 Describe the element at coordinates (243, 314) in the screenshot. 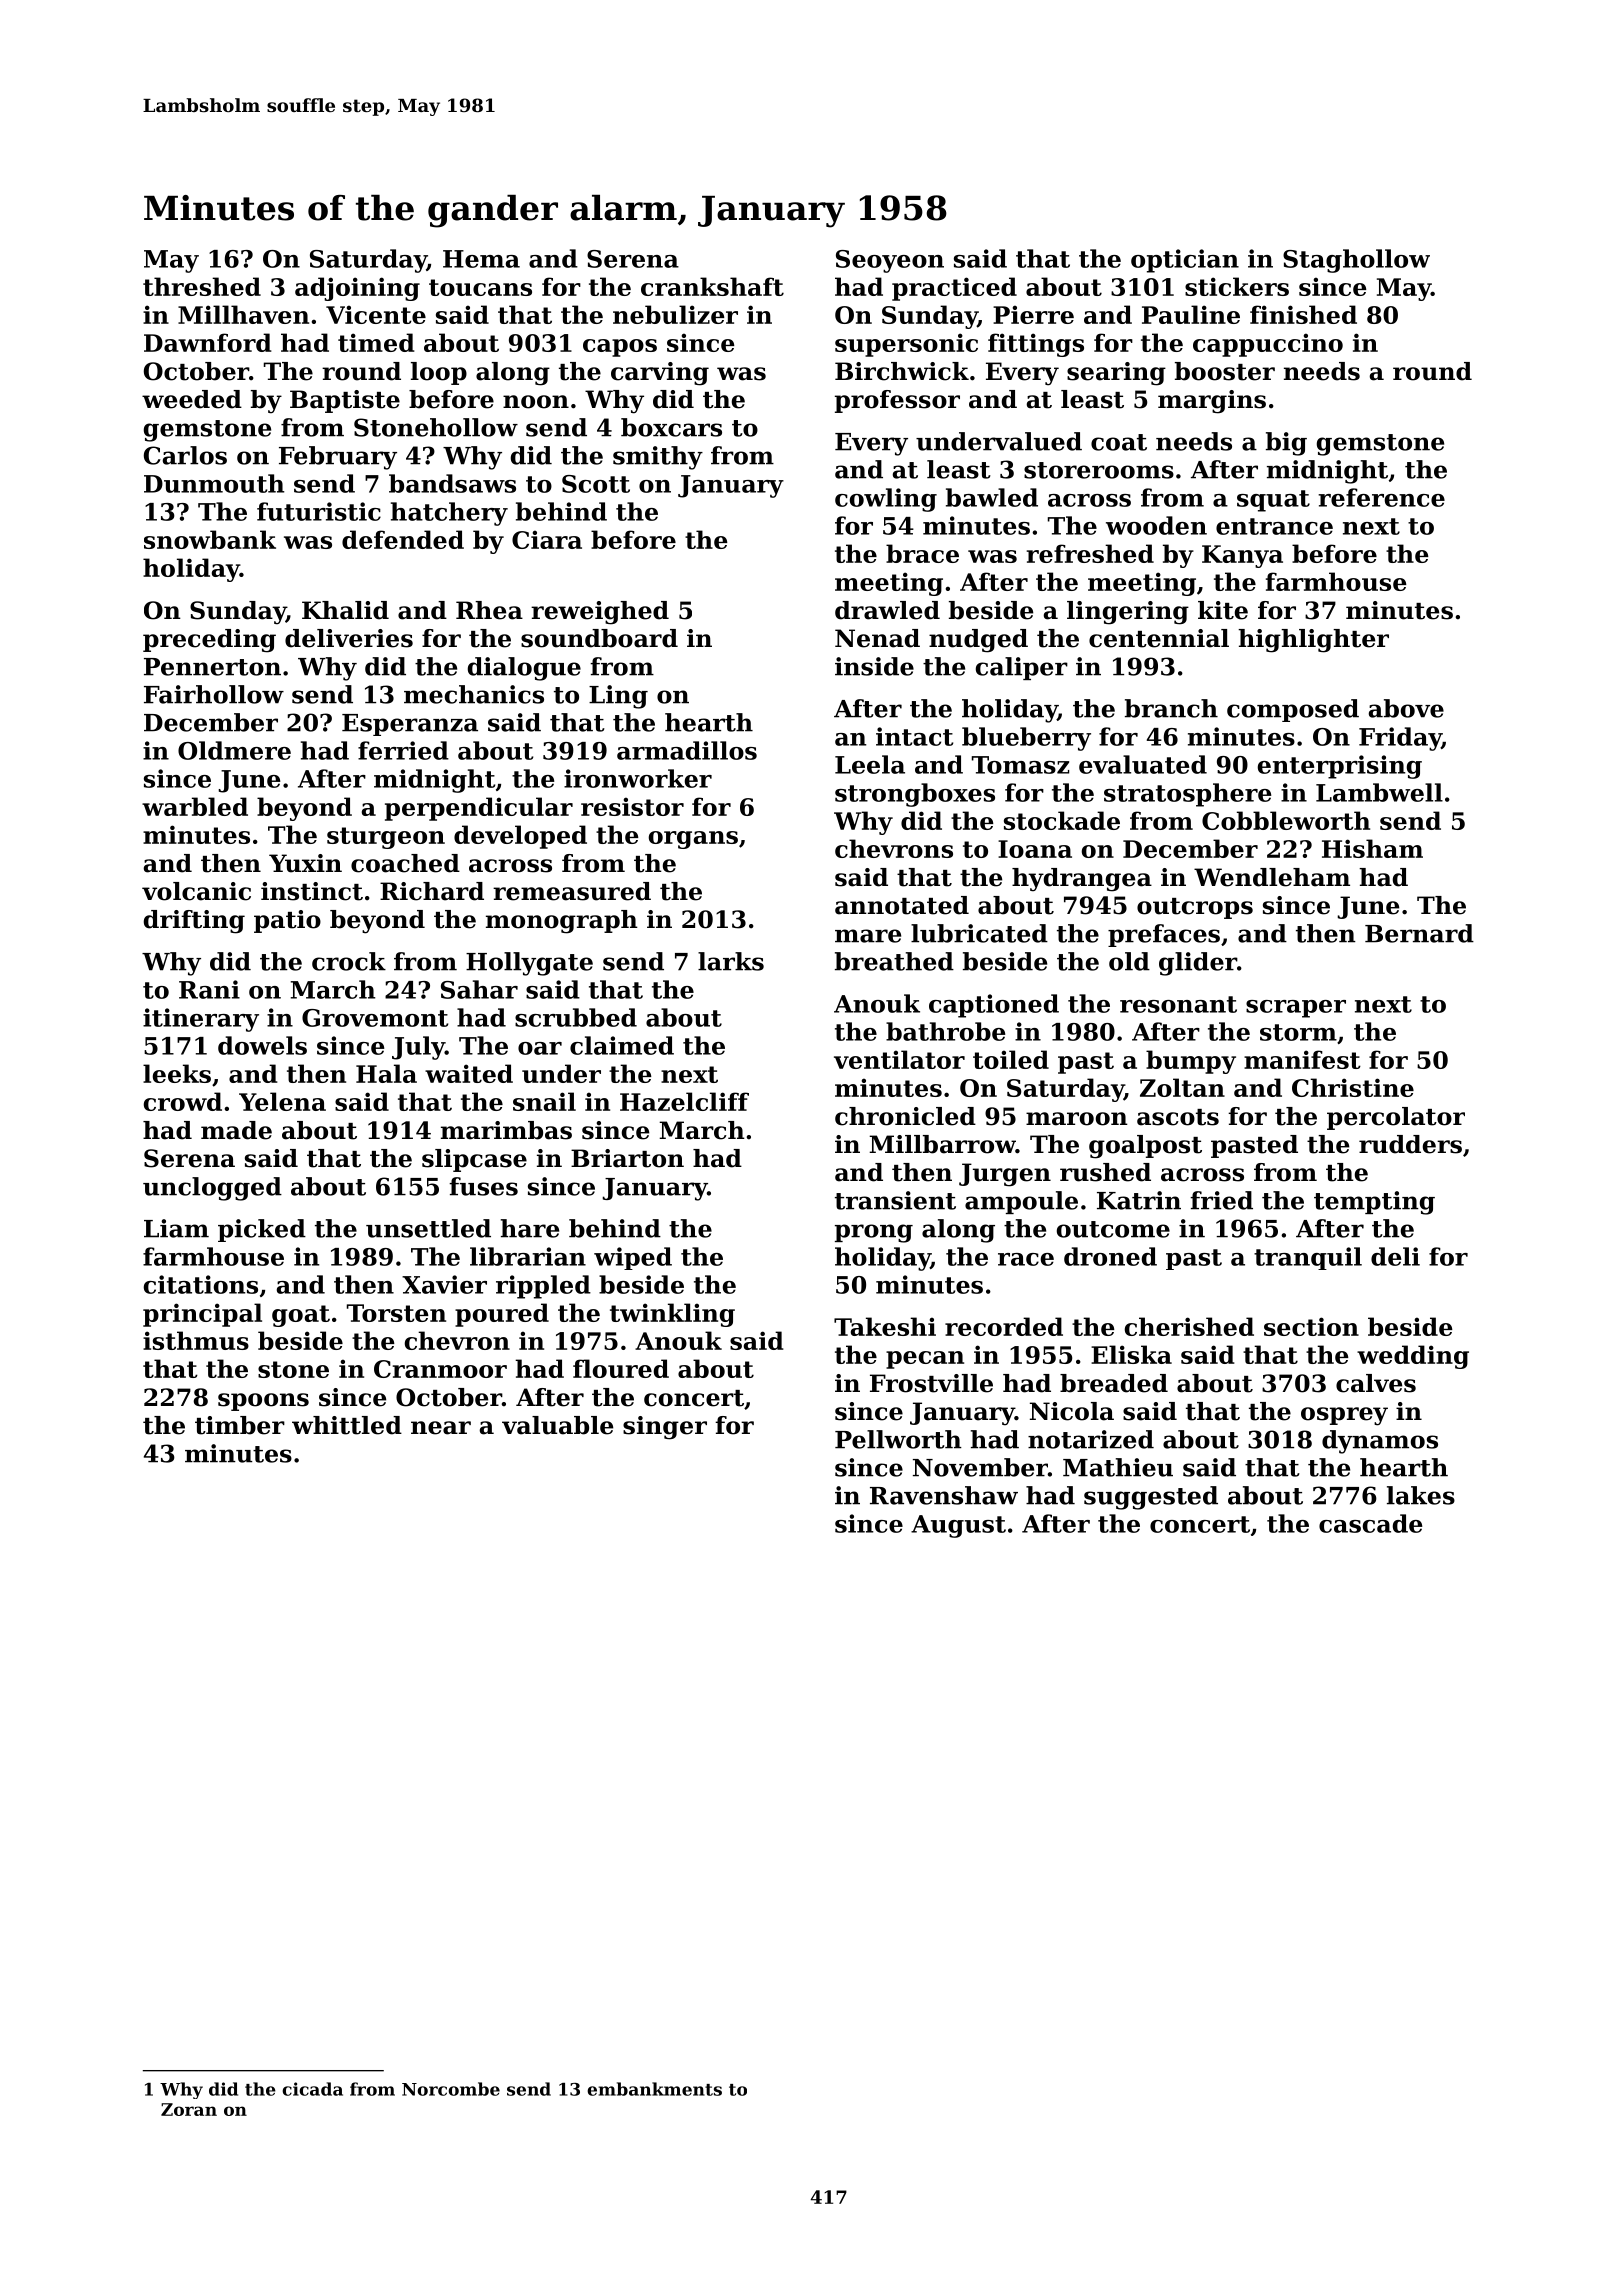

I see `Millhaven` at that location.
